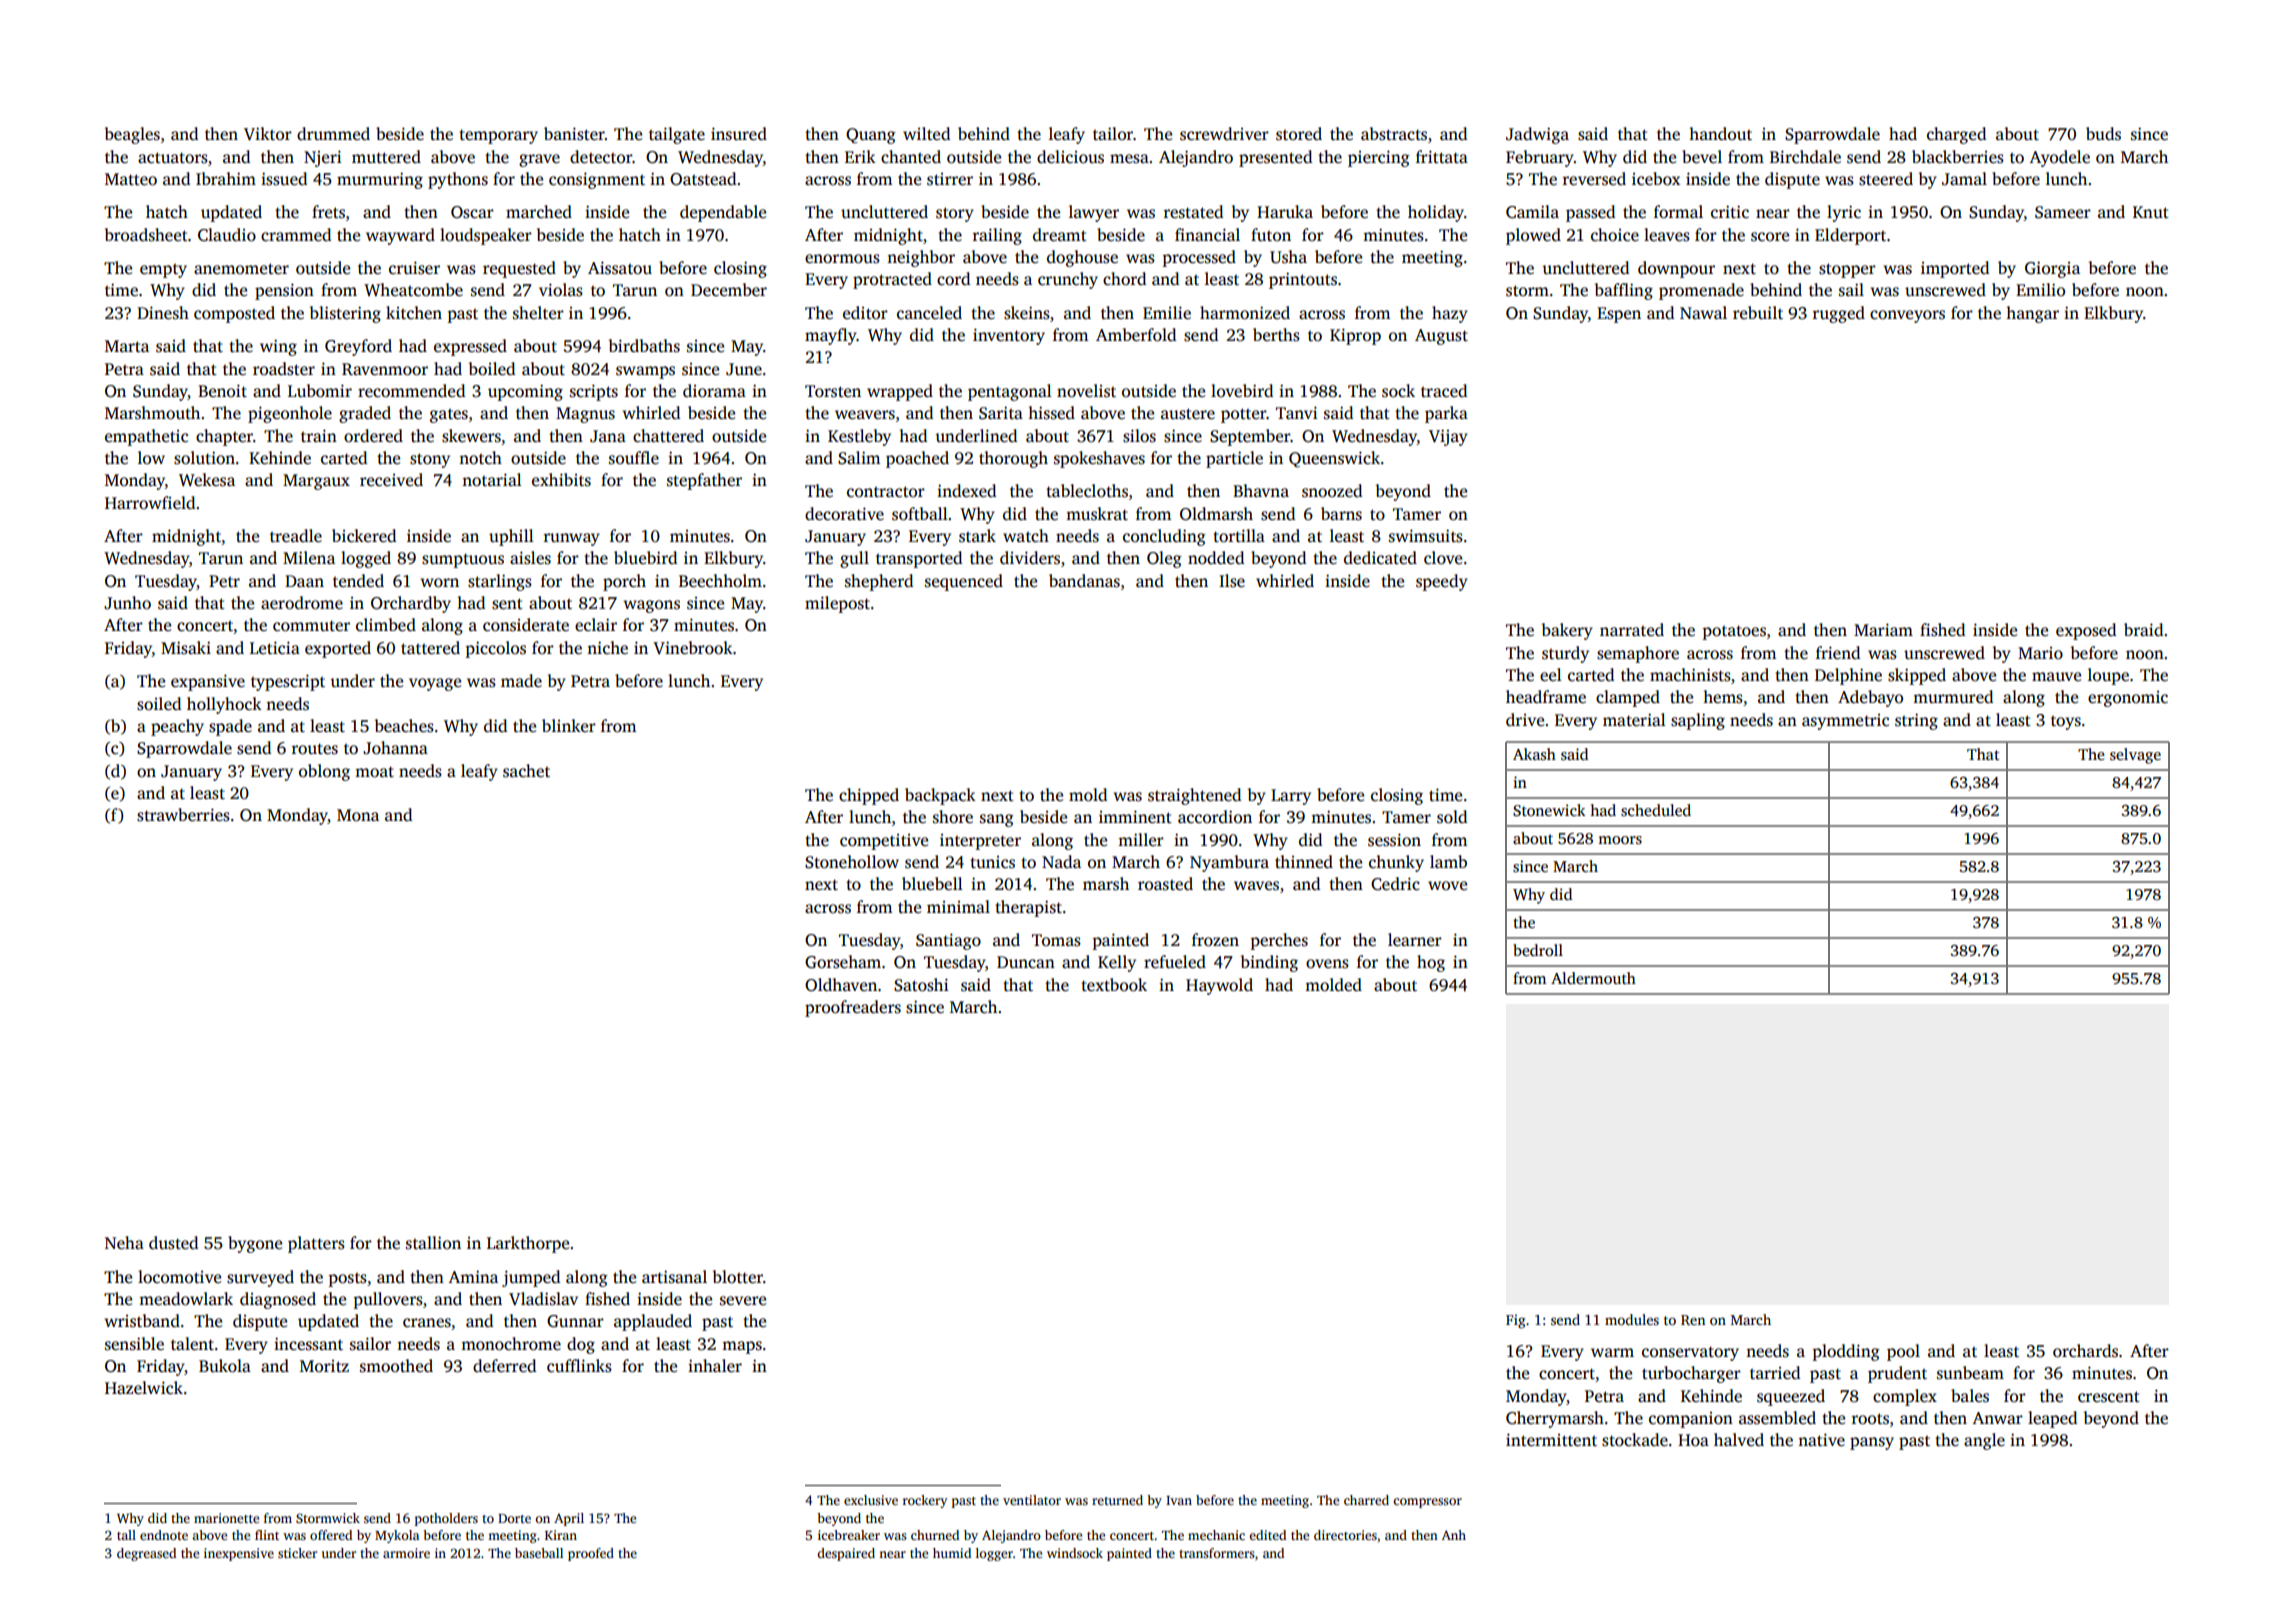  What do you see at coordinates (1084, 581) in the screenshot?
I see `bandanas` at bounding box center [1084, 581].
